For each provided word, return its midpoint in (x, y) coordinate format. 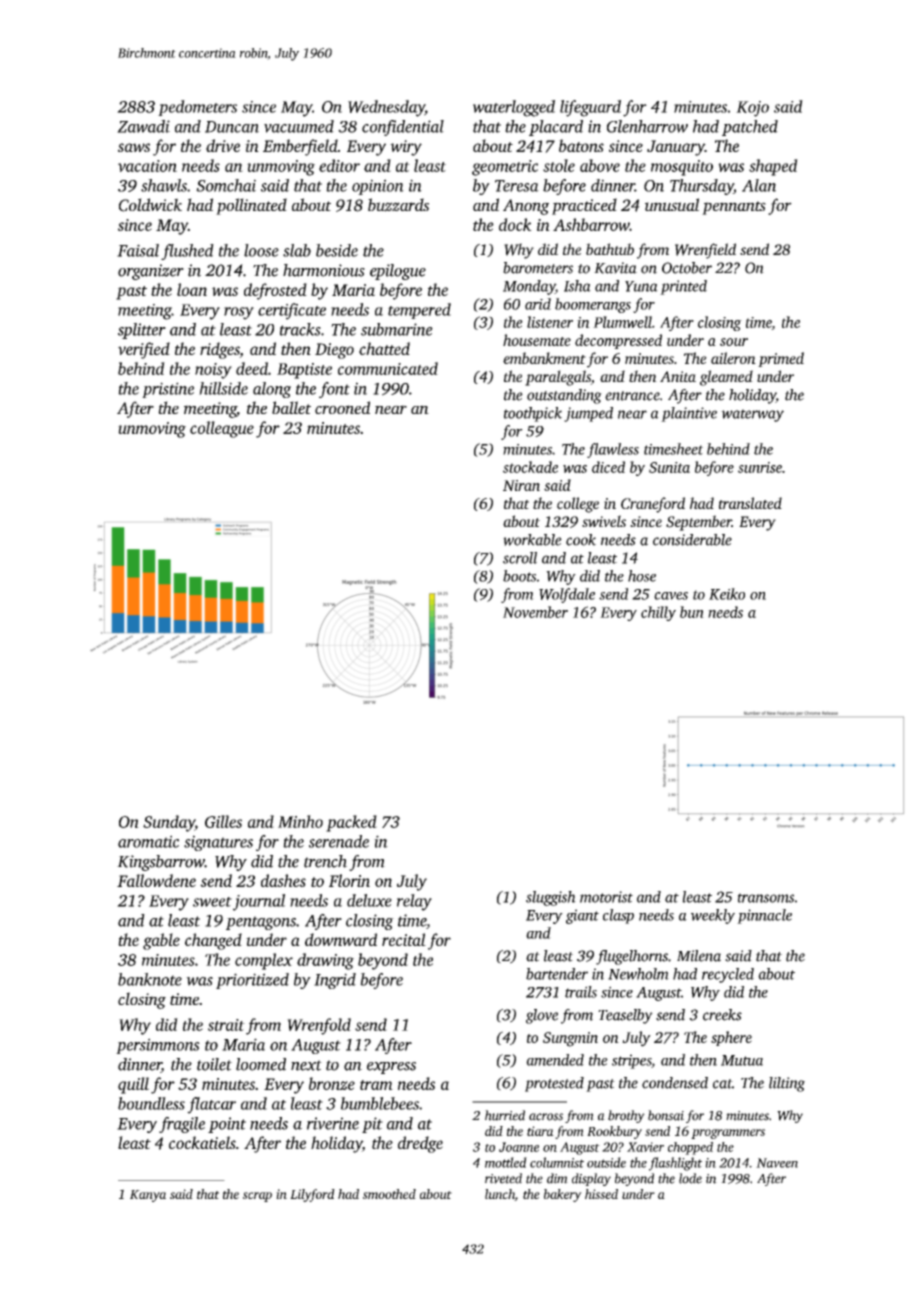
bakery (563, 1195)
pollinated (251, 206)
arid (538, 304)
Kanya (148, 1196)
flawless (613, 450)
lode (690, 1178)
